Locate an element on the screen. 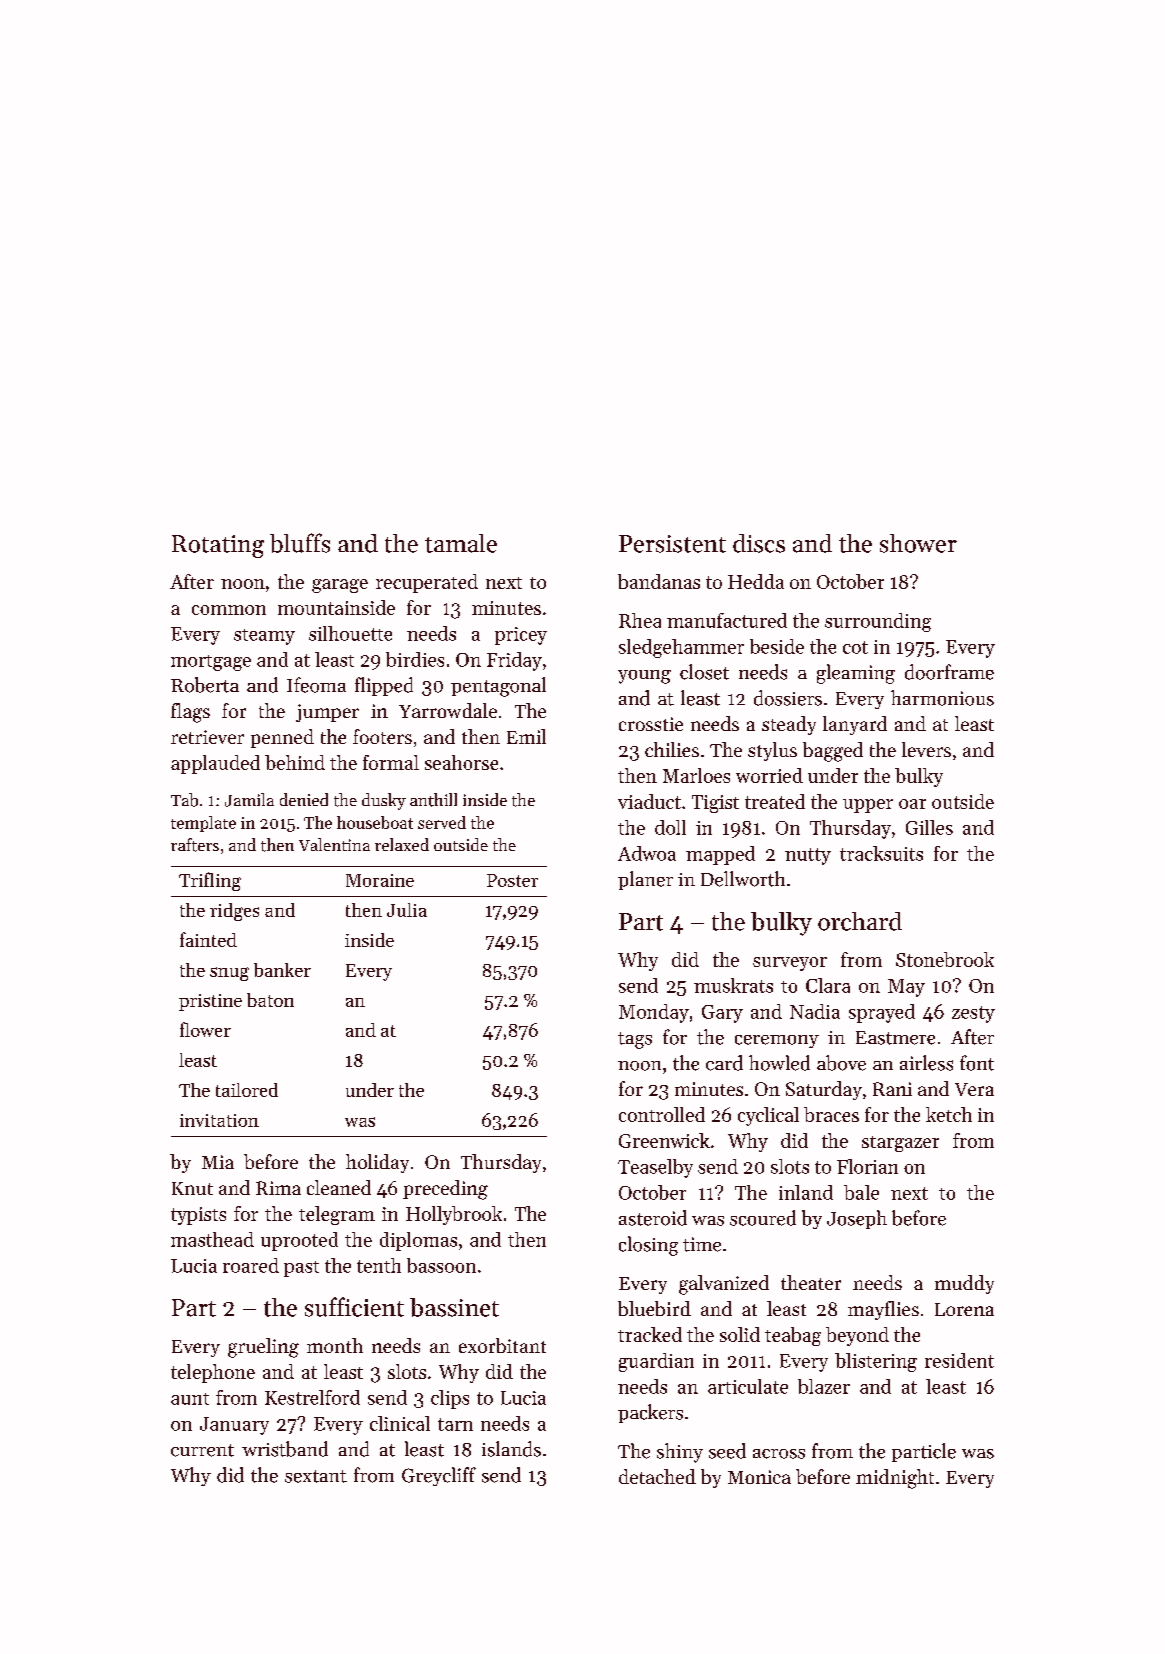 Image resolution: width=1165 pixels, height=1654 pixels. typists is located at coordinates (198, 1216).
